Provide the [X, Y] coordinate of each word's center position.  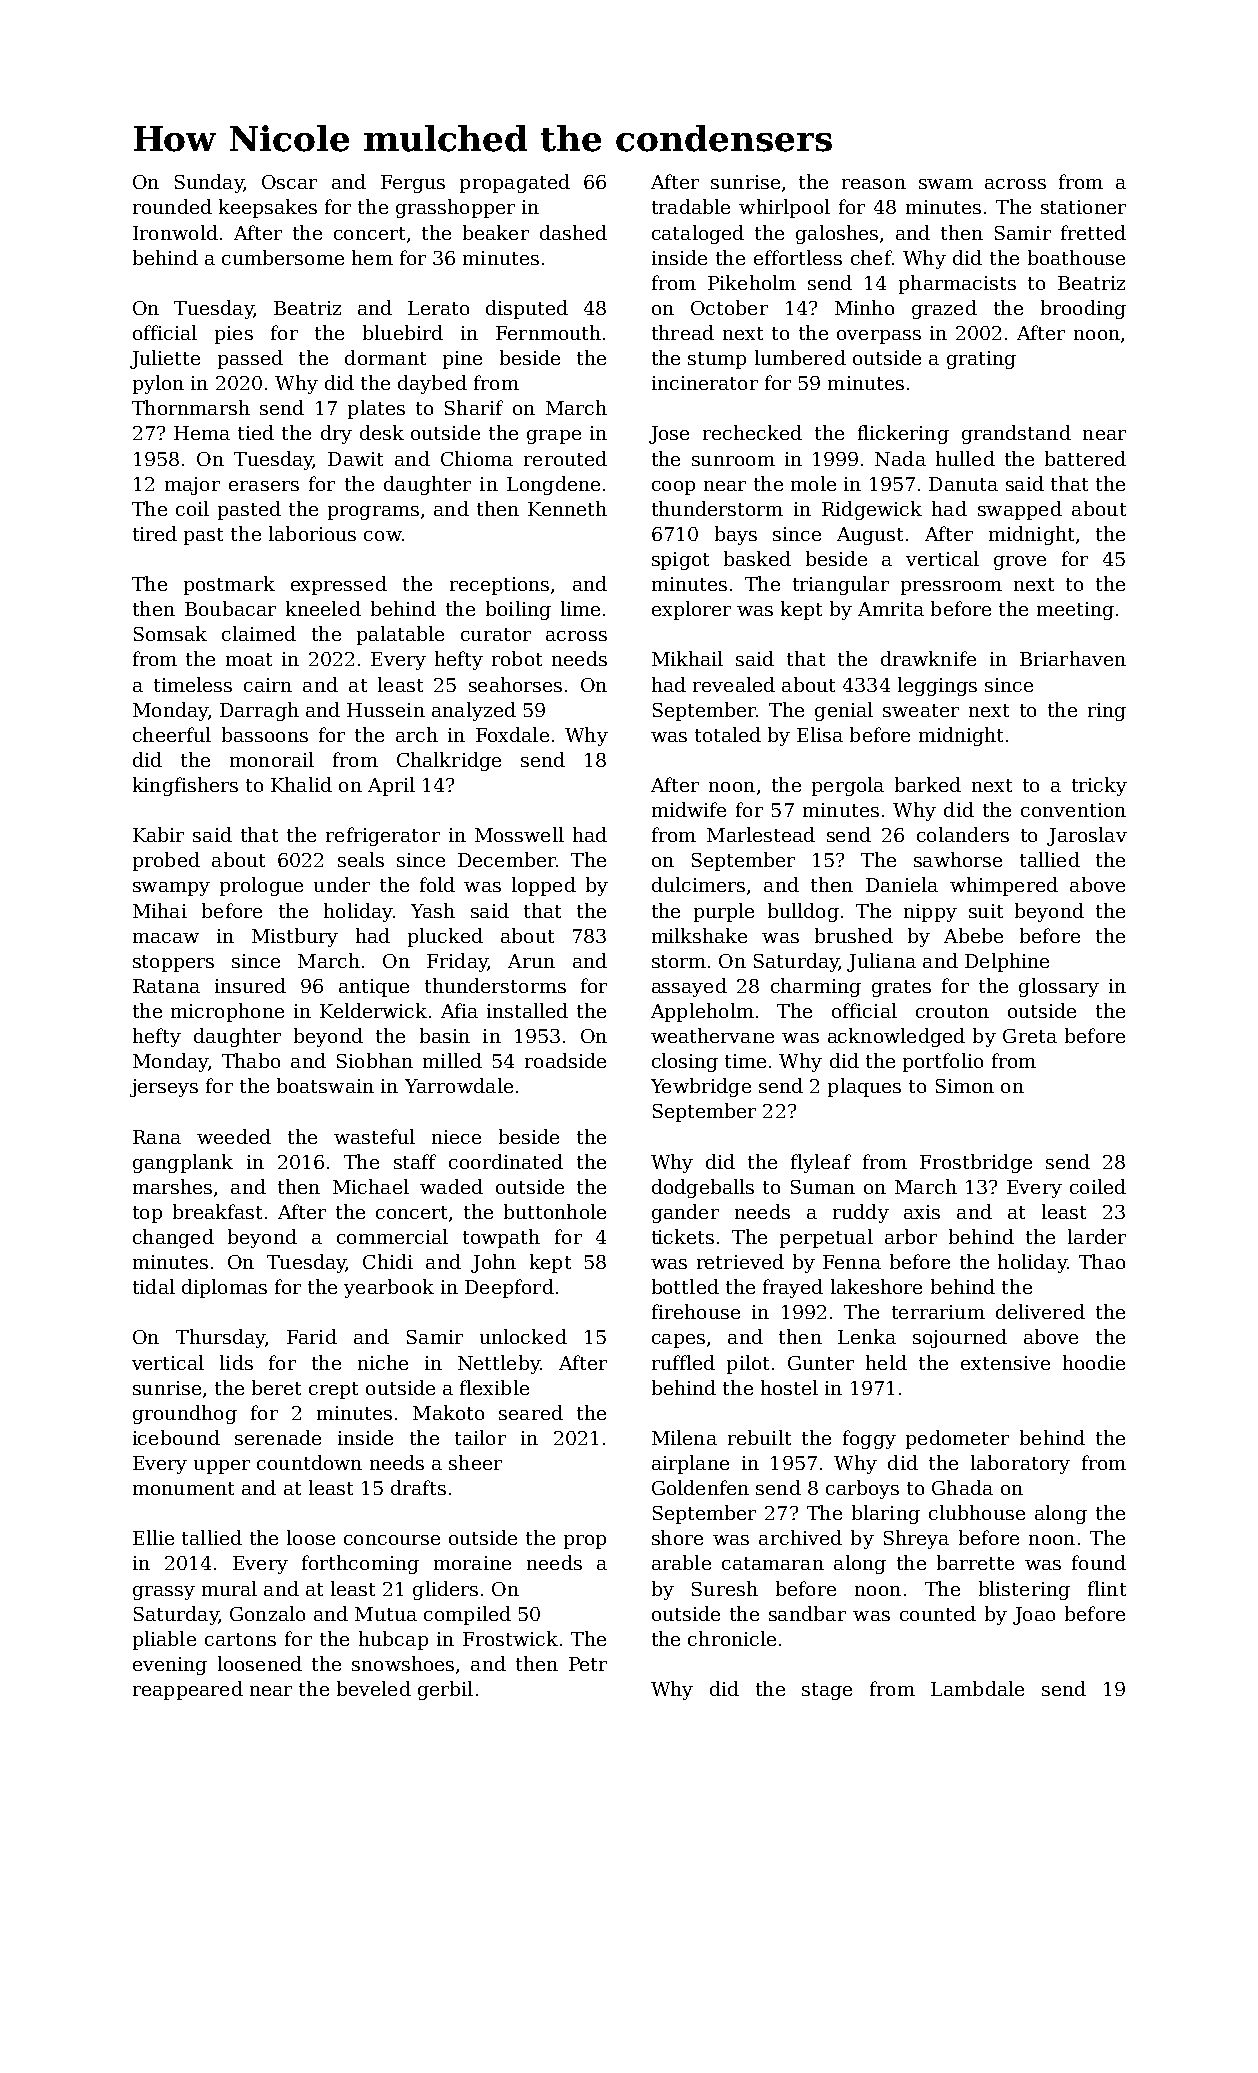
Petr [588, 1664]
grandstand [1016, 434]
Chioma [477, 458]
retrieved [740, 1261]
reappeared [188, 1690]
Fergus [413, 184]
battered [1085, 458]
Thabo [251, 1060]
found [1099, 1562]
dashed [573, 232]
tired [155, 533]
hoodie [1094, 1362]
